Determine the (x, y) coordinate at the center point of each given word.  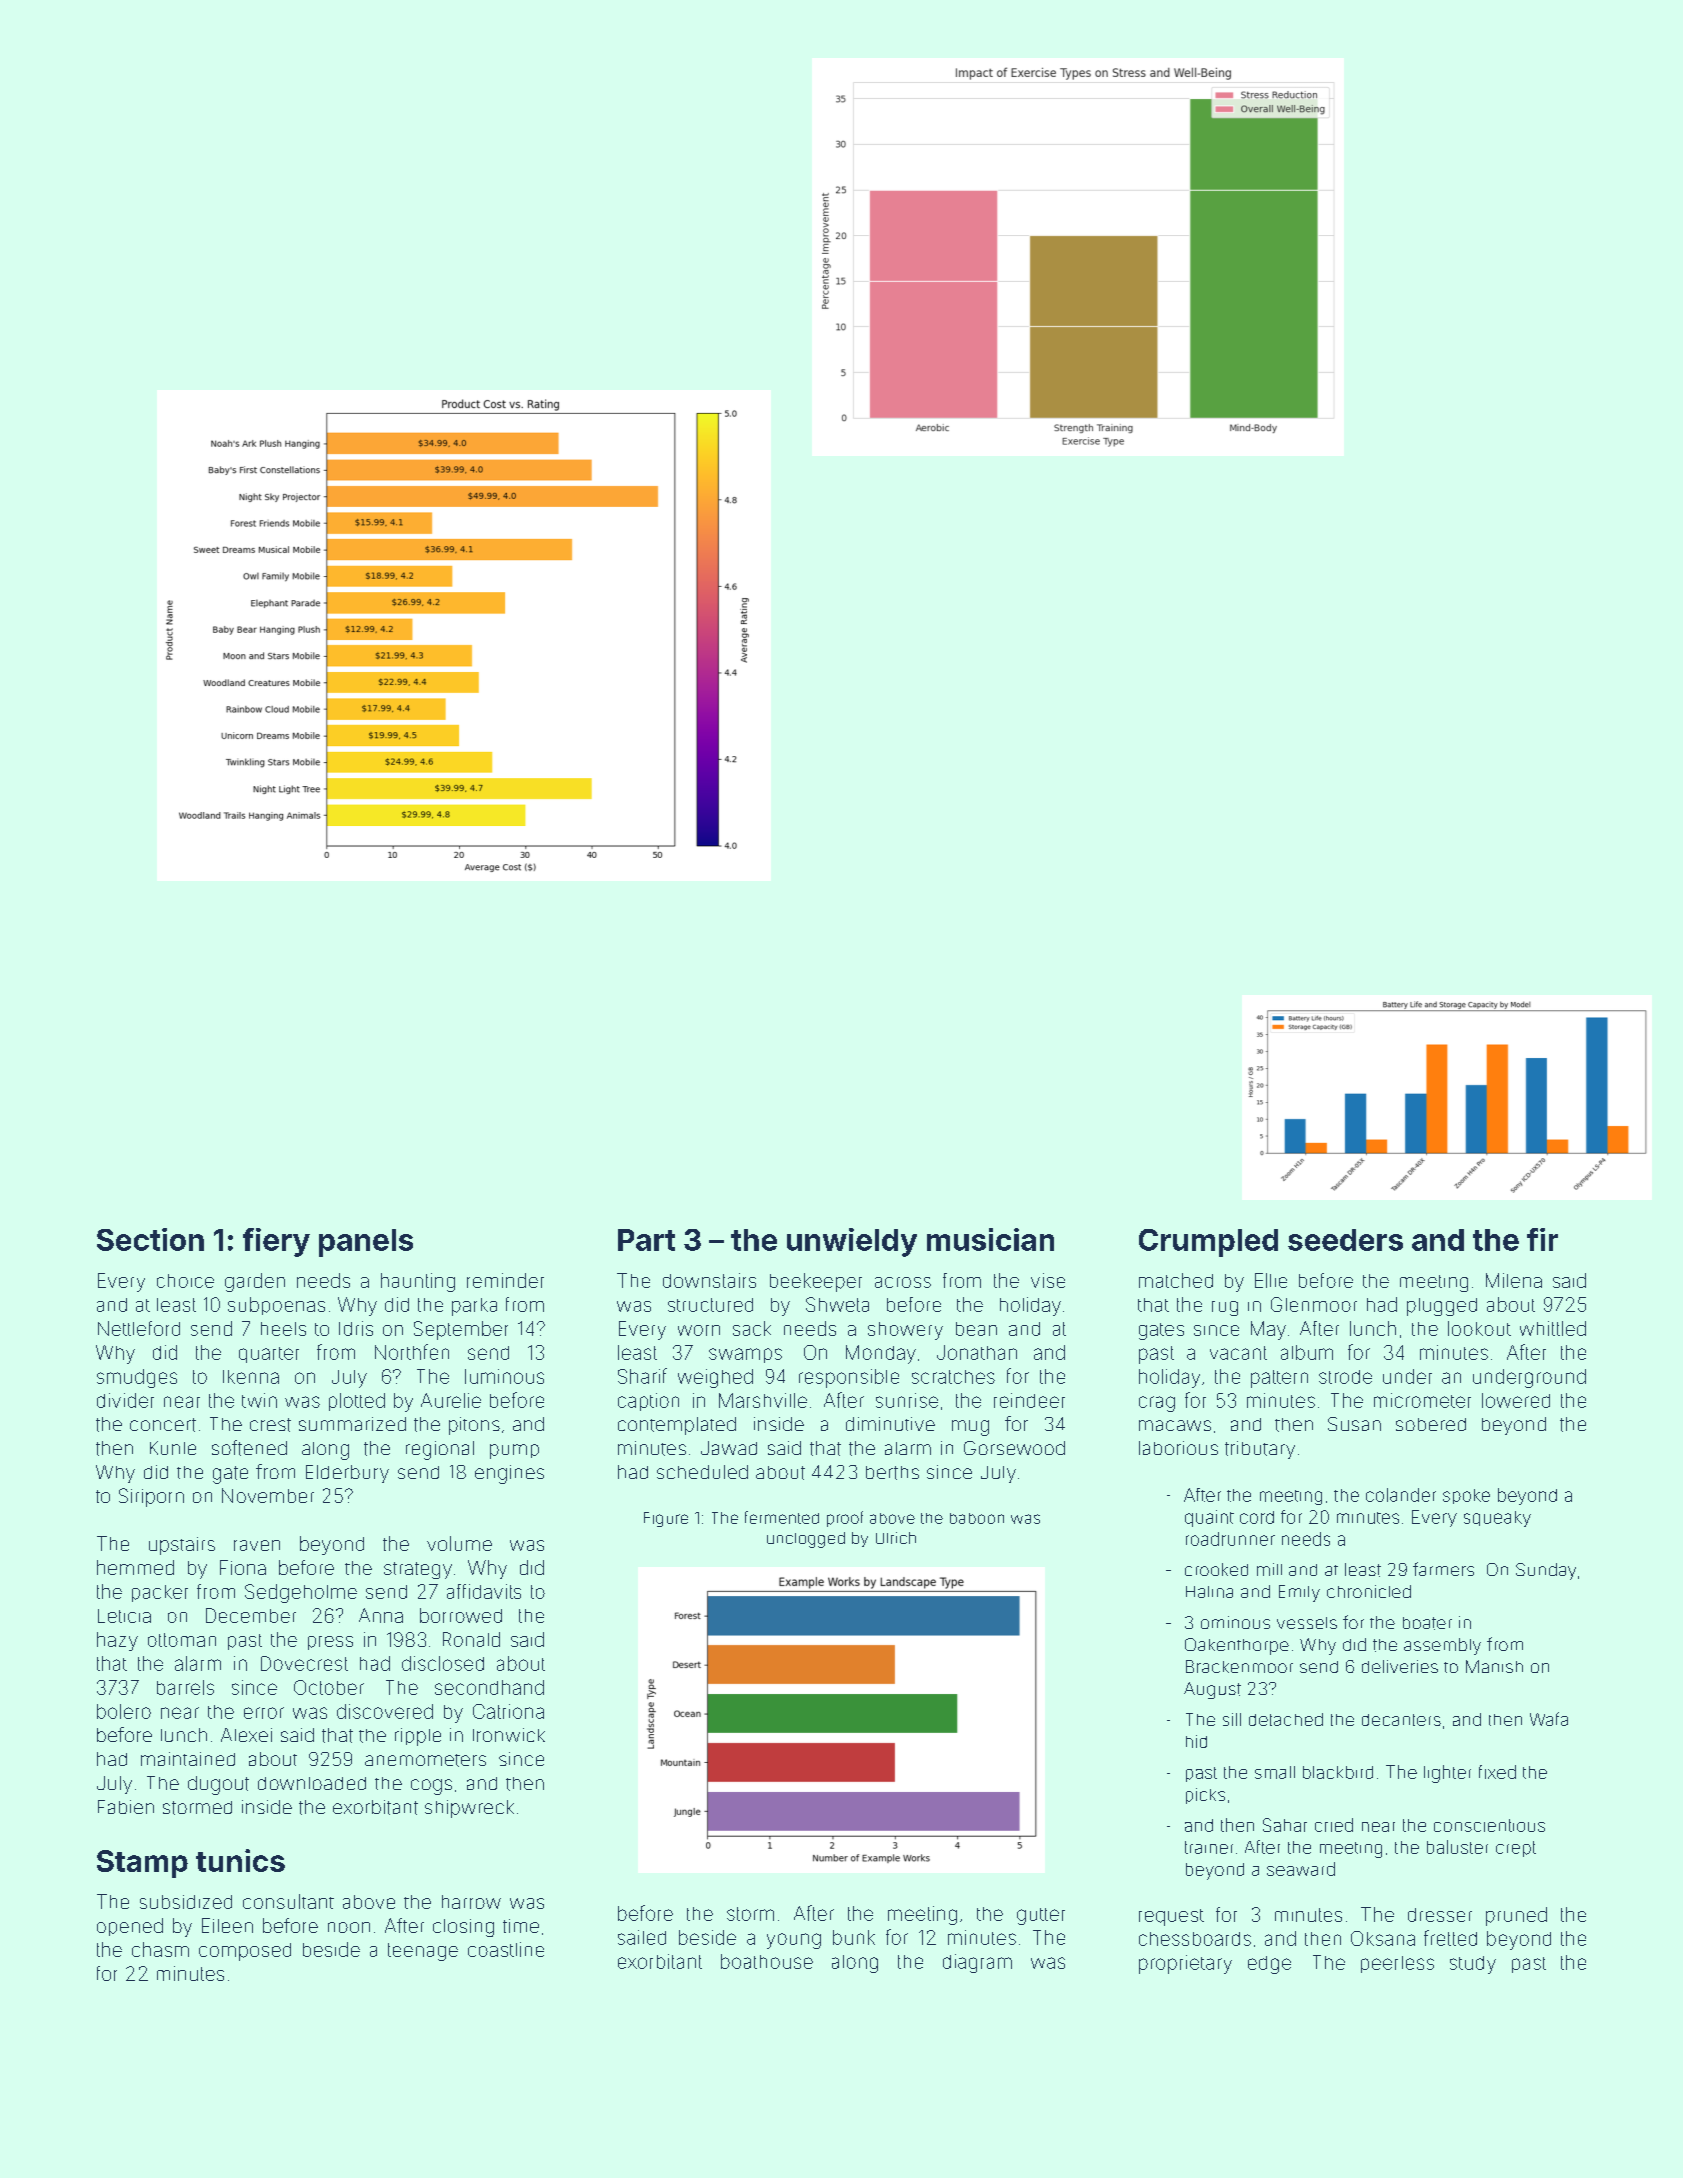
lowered (1516, 1400)
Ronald (471, 1639)
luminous (504, 1376)
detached (1286, 1719)
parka (474, 1307)
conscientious (1489, 1825)
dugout (218, 1785)
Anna (381, 1615)
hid (1196, 1741)
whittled (1553, 1328)
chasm (160, 1949)
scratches (953, 1377)
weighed (715, 1378)
